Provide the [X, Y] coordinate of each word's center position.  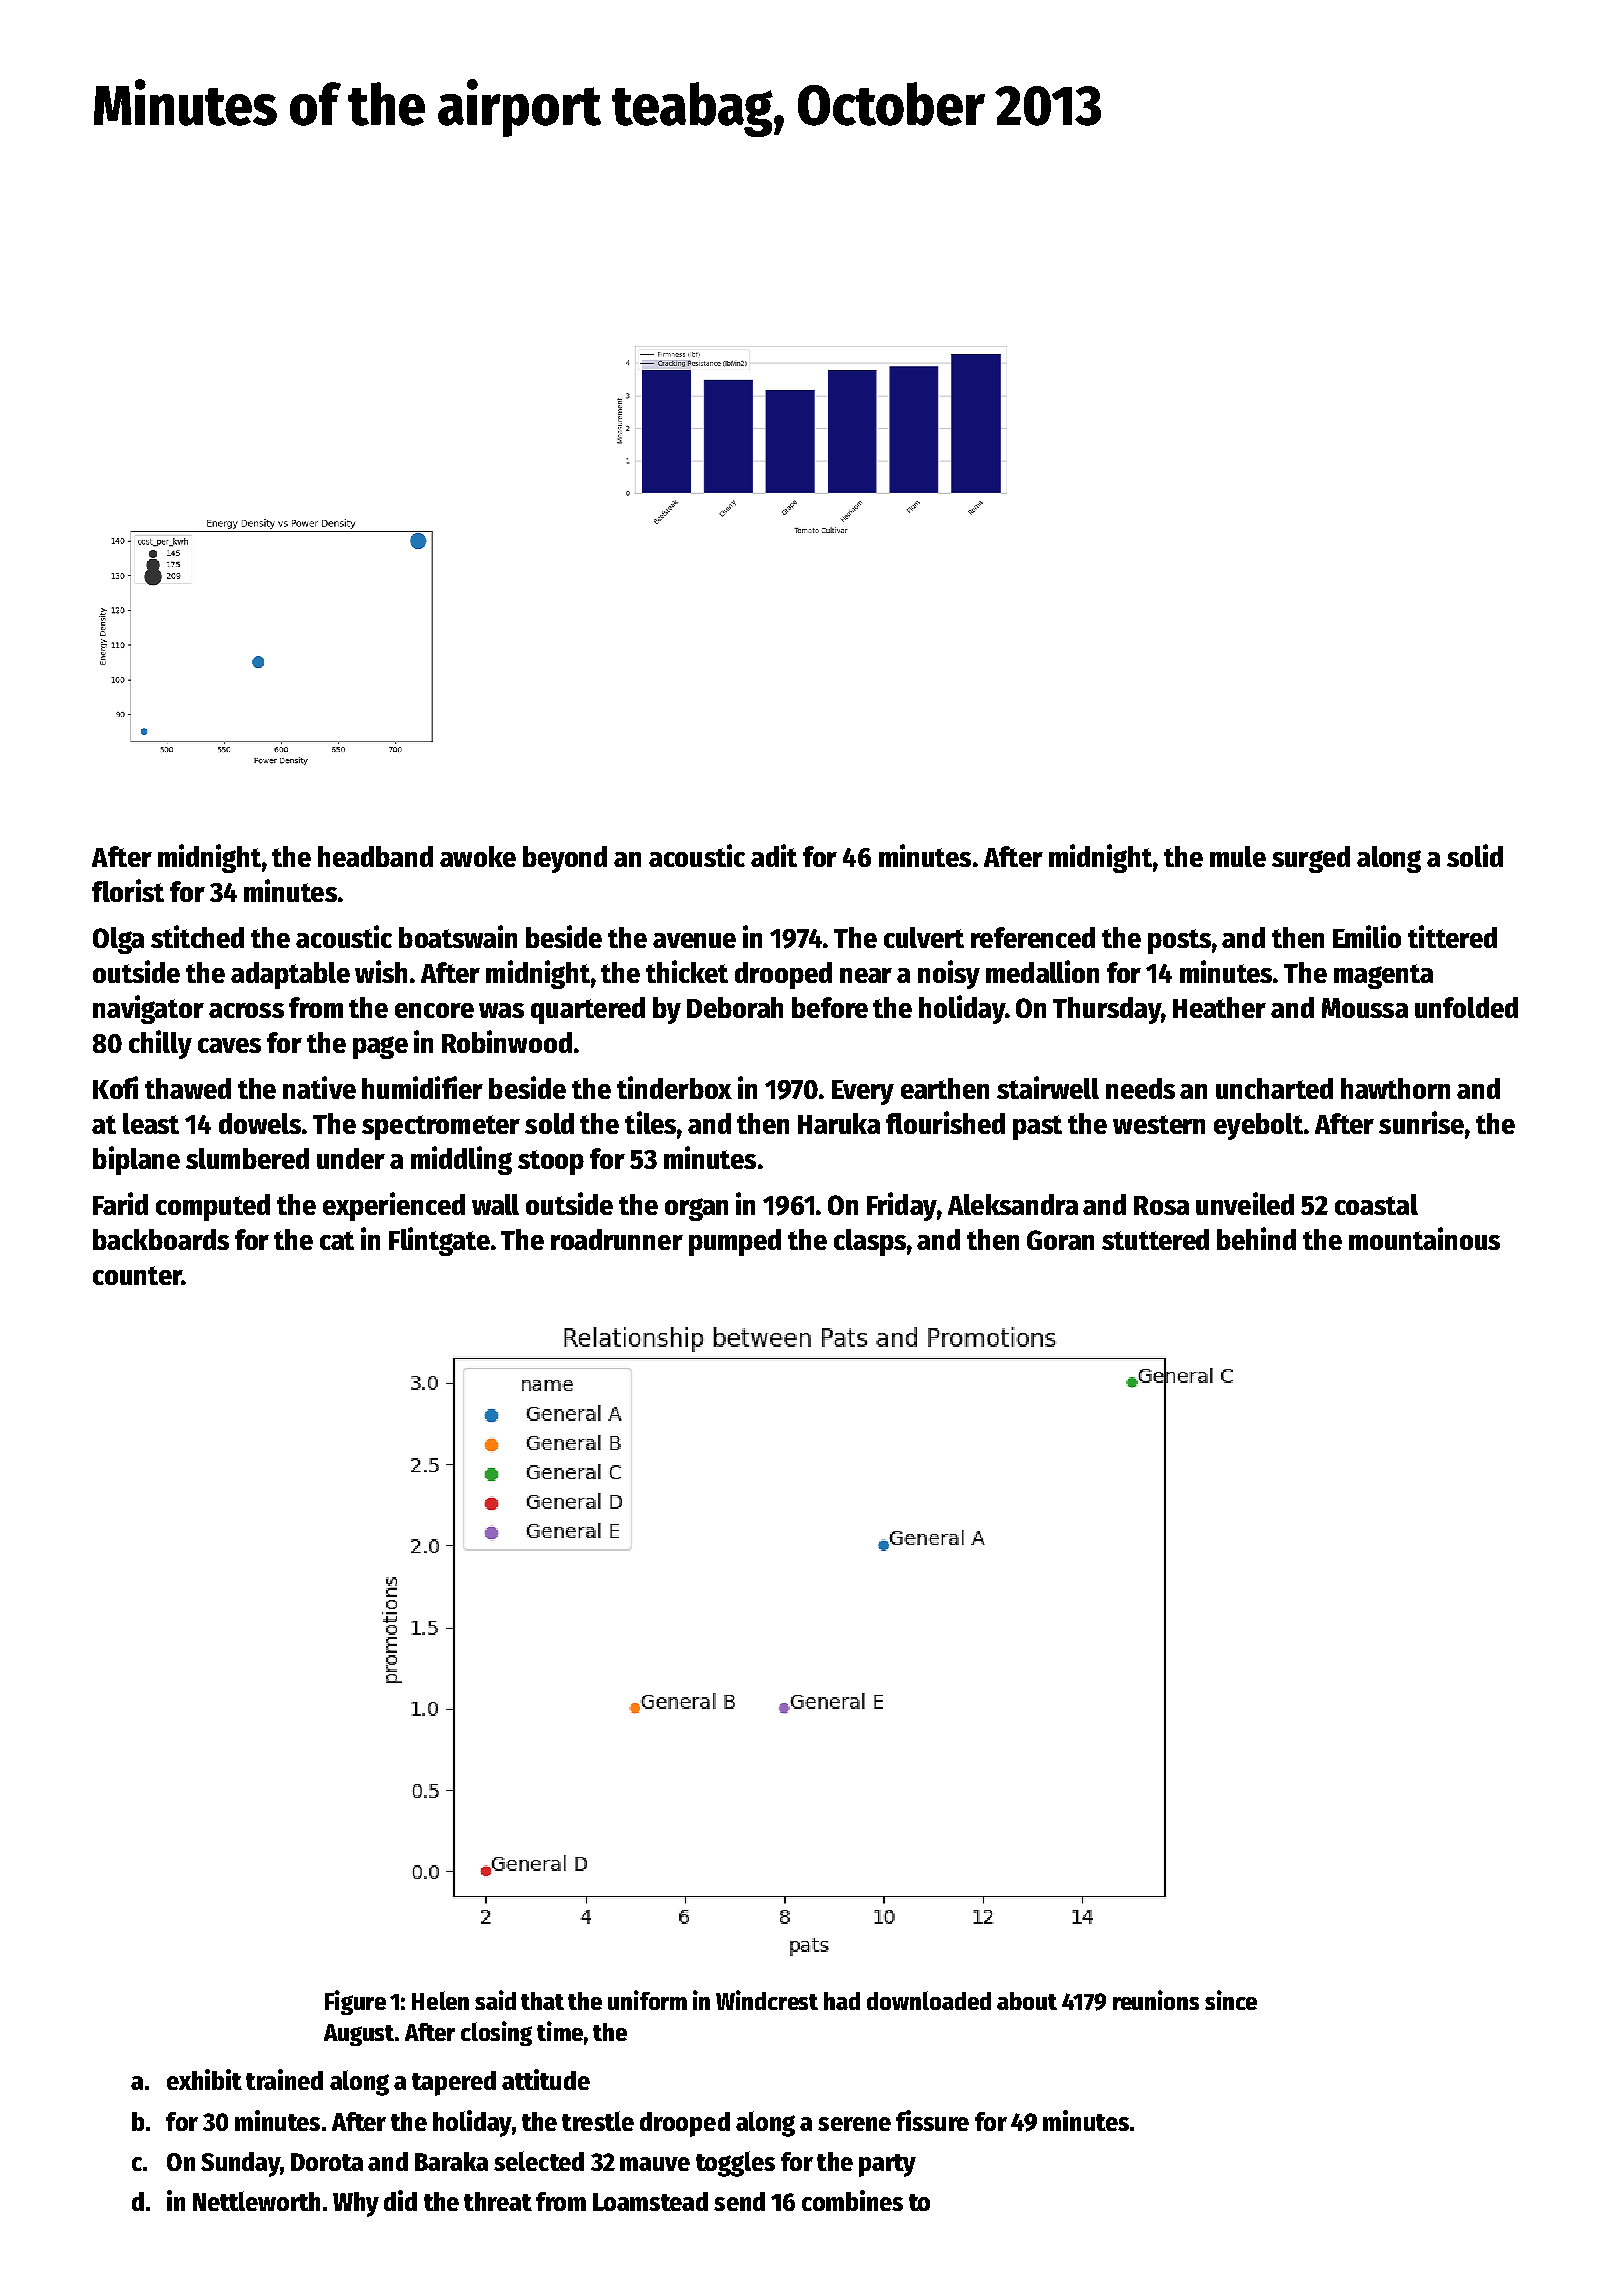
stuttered [1155, 1239]
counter [137, 1275]
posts [1179, 941]
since [1231, 2000]
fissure [932, 2120]
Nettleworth [256, 2201]
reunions [1156, 2000]
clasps [870, 1242]
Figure [355, 2002]
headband [375, 856]
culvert [924, 937]
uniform [647, 2000]
